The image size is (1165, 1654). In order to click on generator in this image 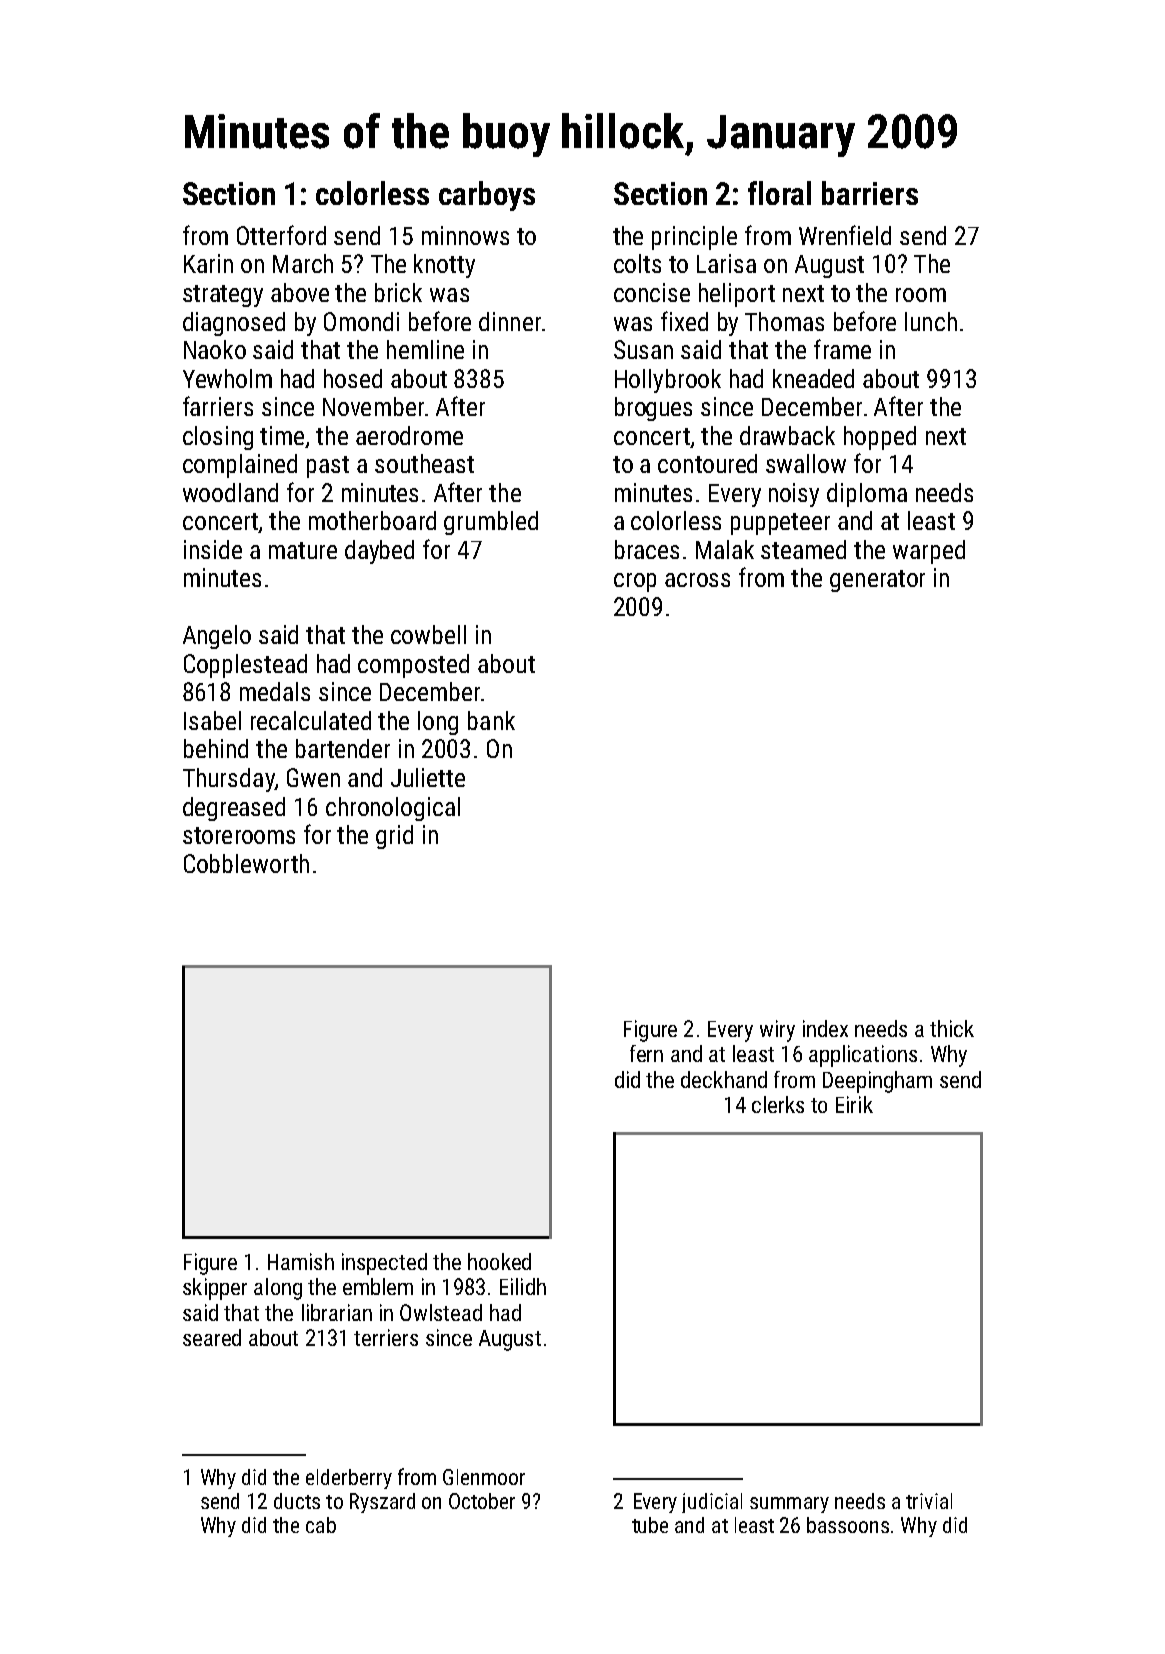, I will do `click(877, 581)`.
